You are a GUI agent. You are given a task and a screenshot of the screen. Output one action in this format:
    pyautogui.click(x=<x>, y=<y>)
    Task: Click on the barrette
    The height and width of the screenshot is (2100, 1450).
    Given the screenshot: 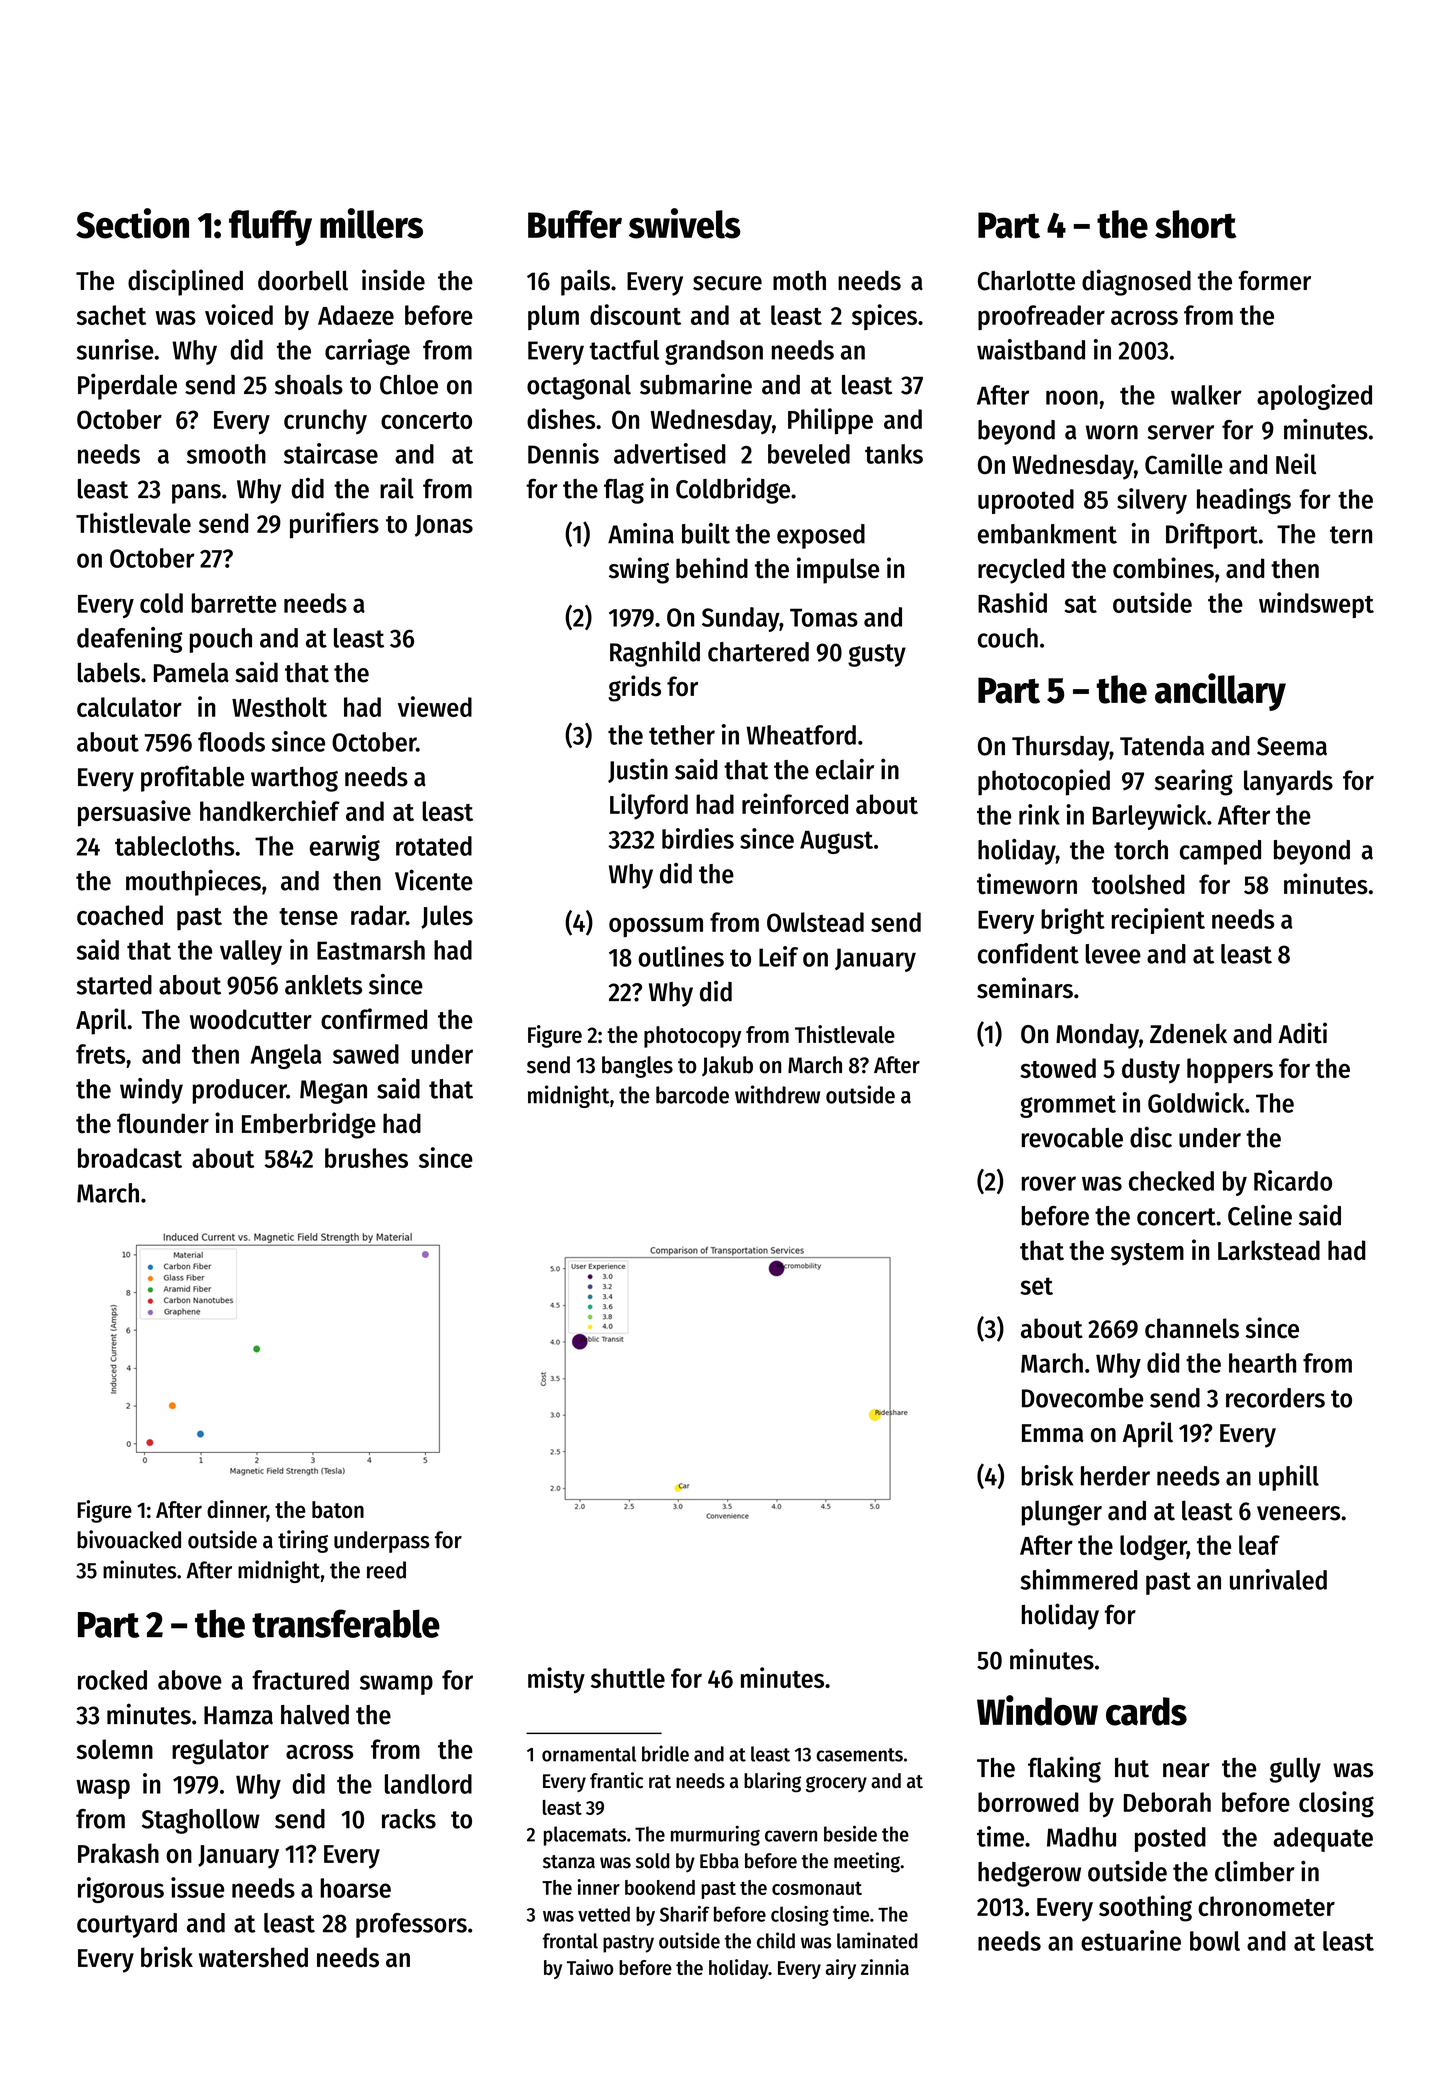 What is the action you would take?
    pyautogui.click(x=234, y=603)
